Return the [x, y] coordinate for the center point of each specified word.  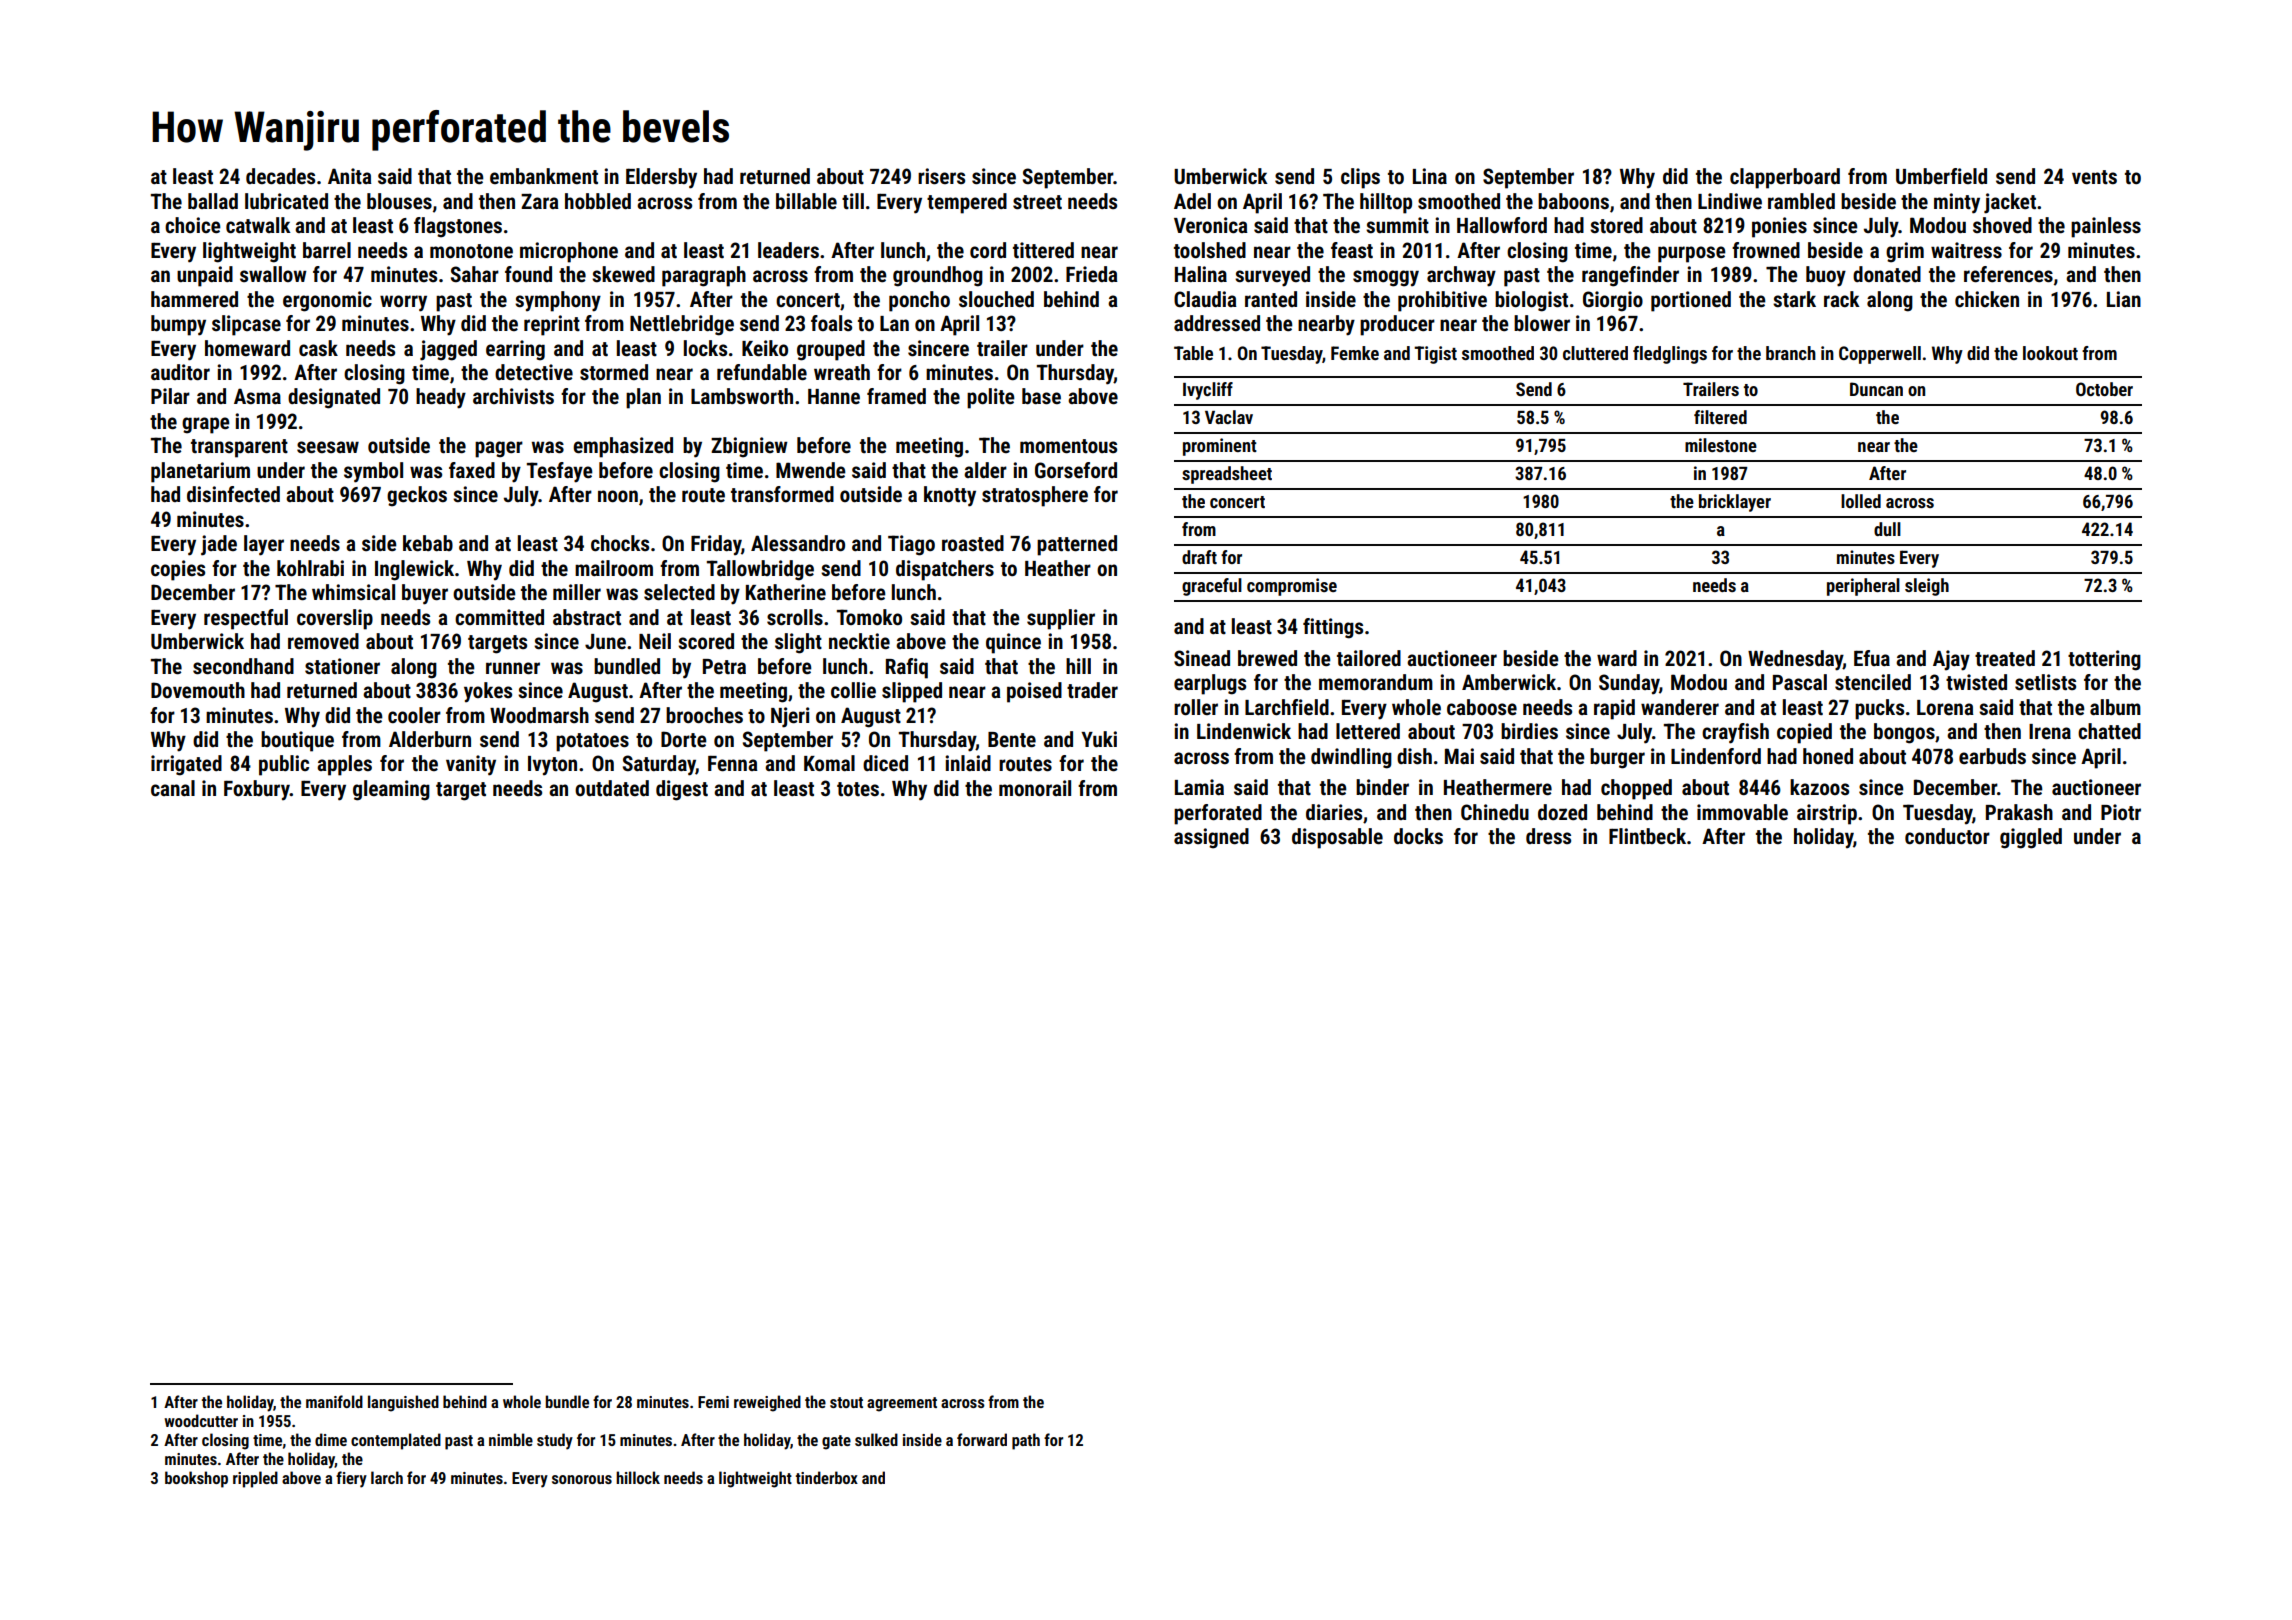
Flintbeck [1647, 836]
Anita [350, 176]
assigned [1211, 838]
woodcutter [201, 1420]
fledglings [1670, 355]
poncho [919, 301]
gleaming [391, 790]
